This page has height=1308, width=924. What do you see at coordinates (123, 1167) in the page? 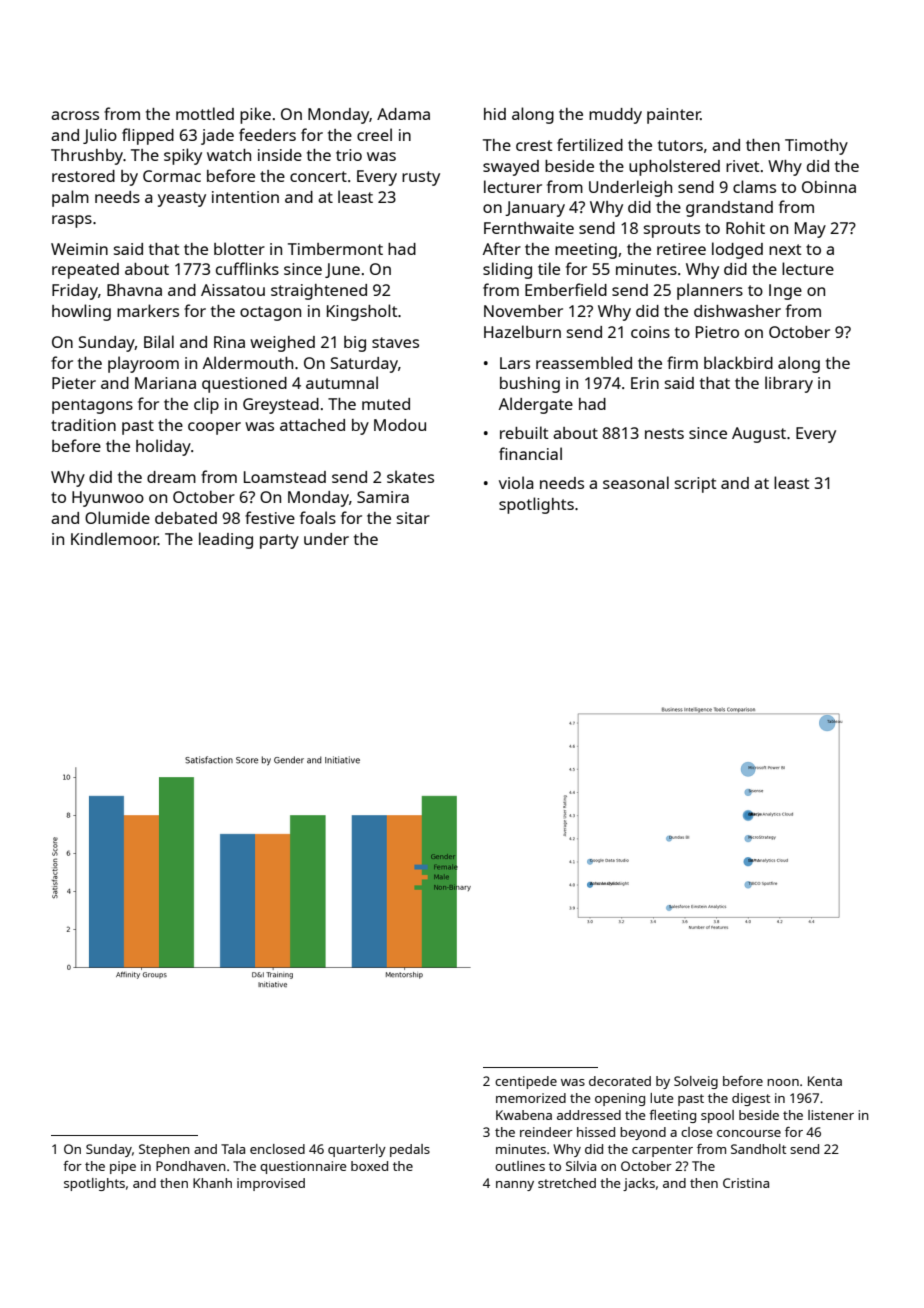
I see `pipe` at bounding box center [123, 1167].
